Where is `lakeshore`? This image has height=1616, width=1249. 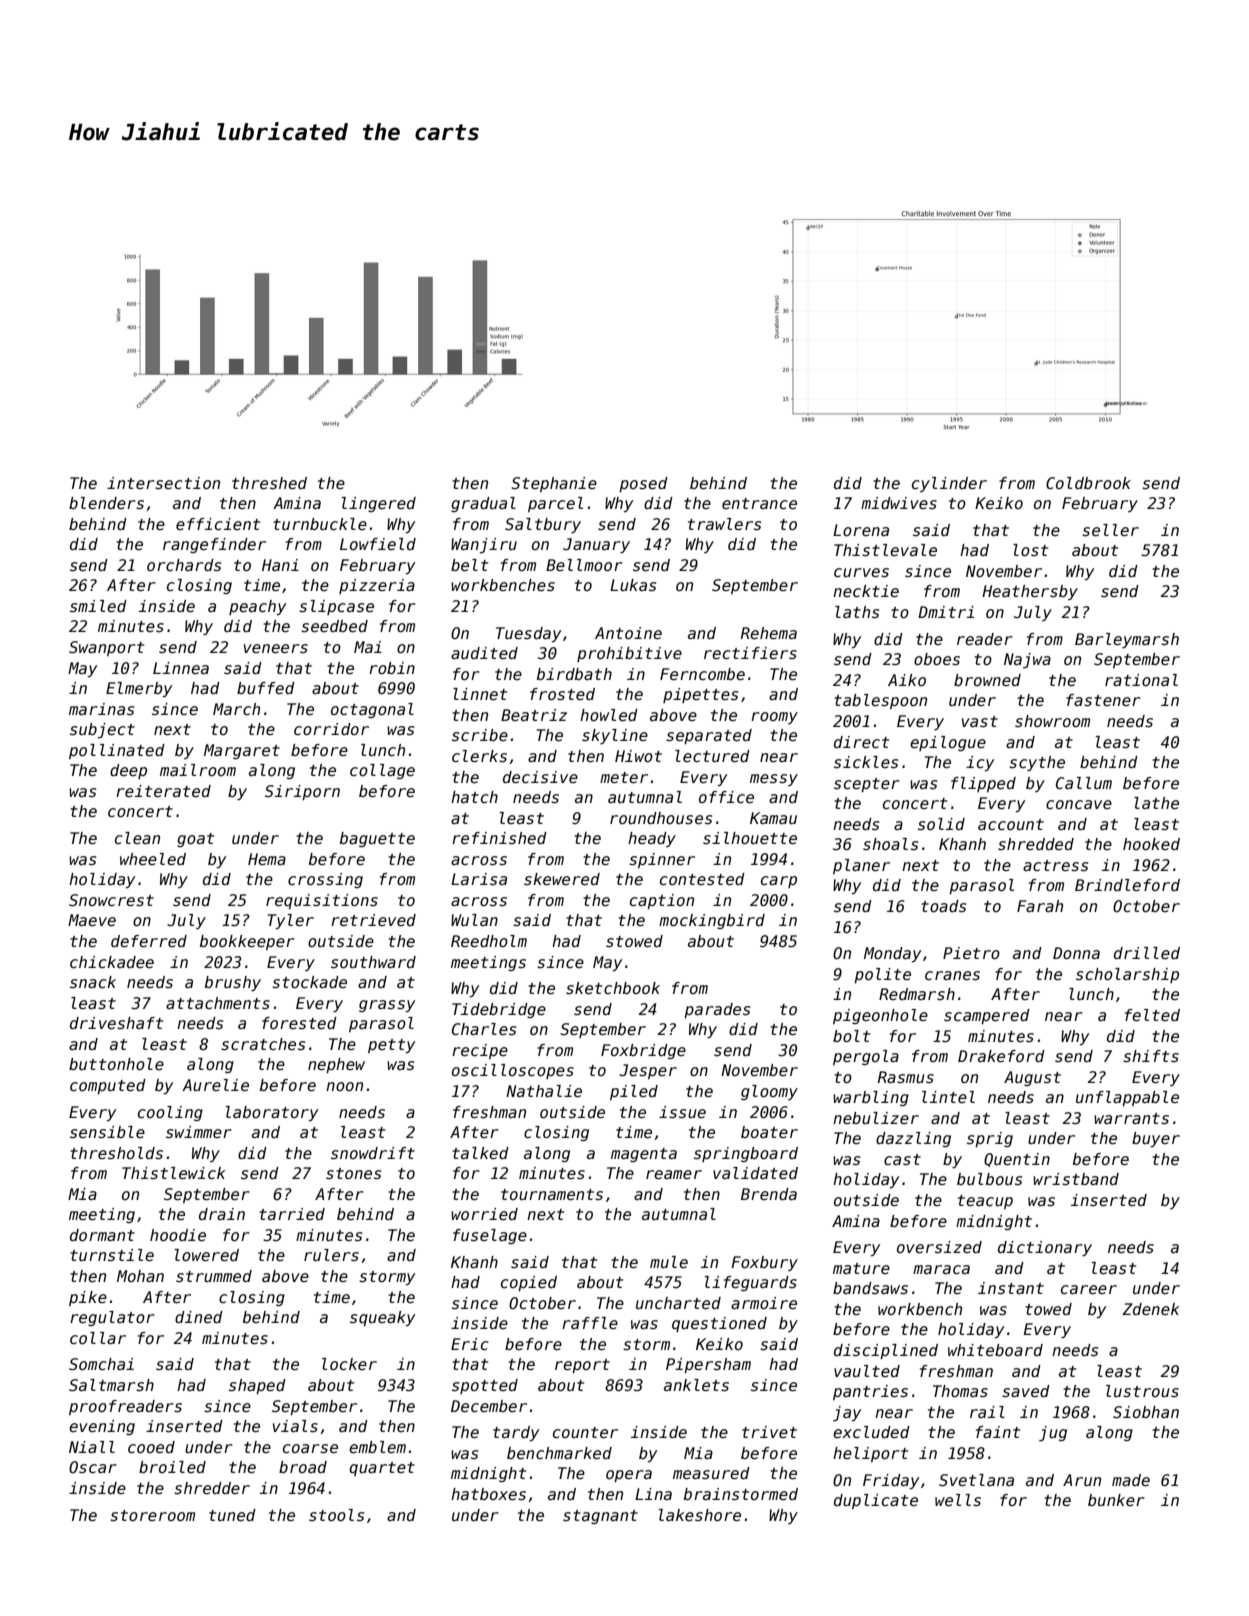
lakeshore is located at coordinates (700, 1515).
